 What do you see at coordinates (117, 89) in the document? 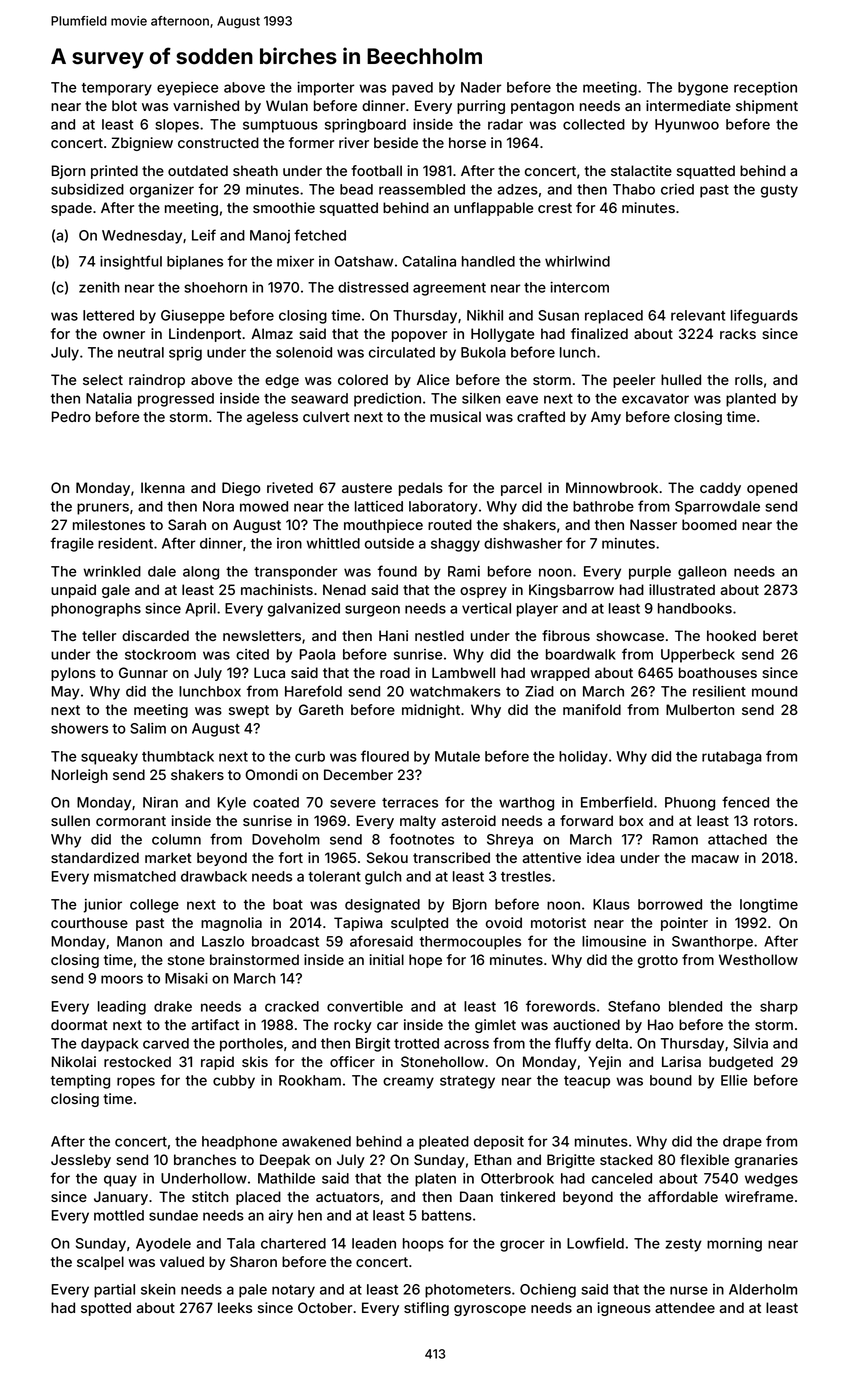
I see `temporary` at bounding box center [117, 89].
